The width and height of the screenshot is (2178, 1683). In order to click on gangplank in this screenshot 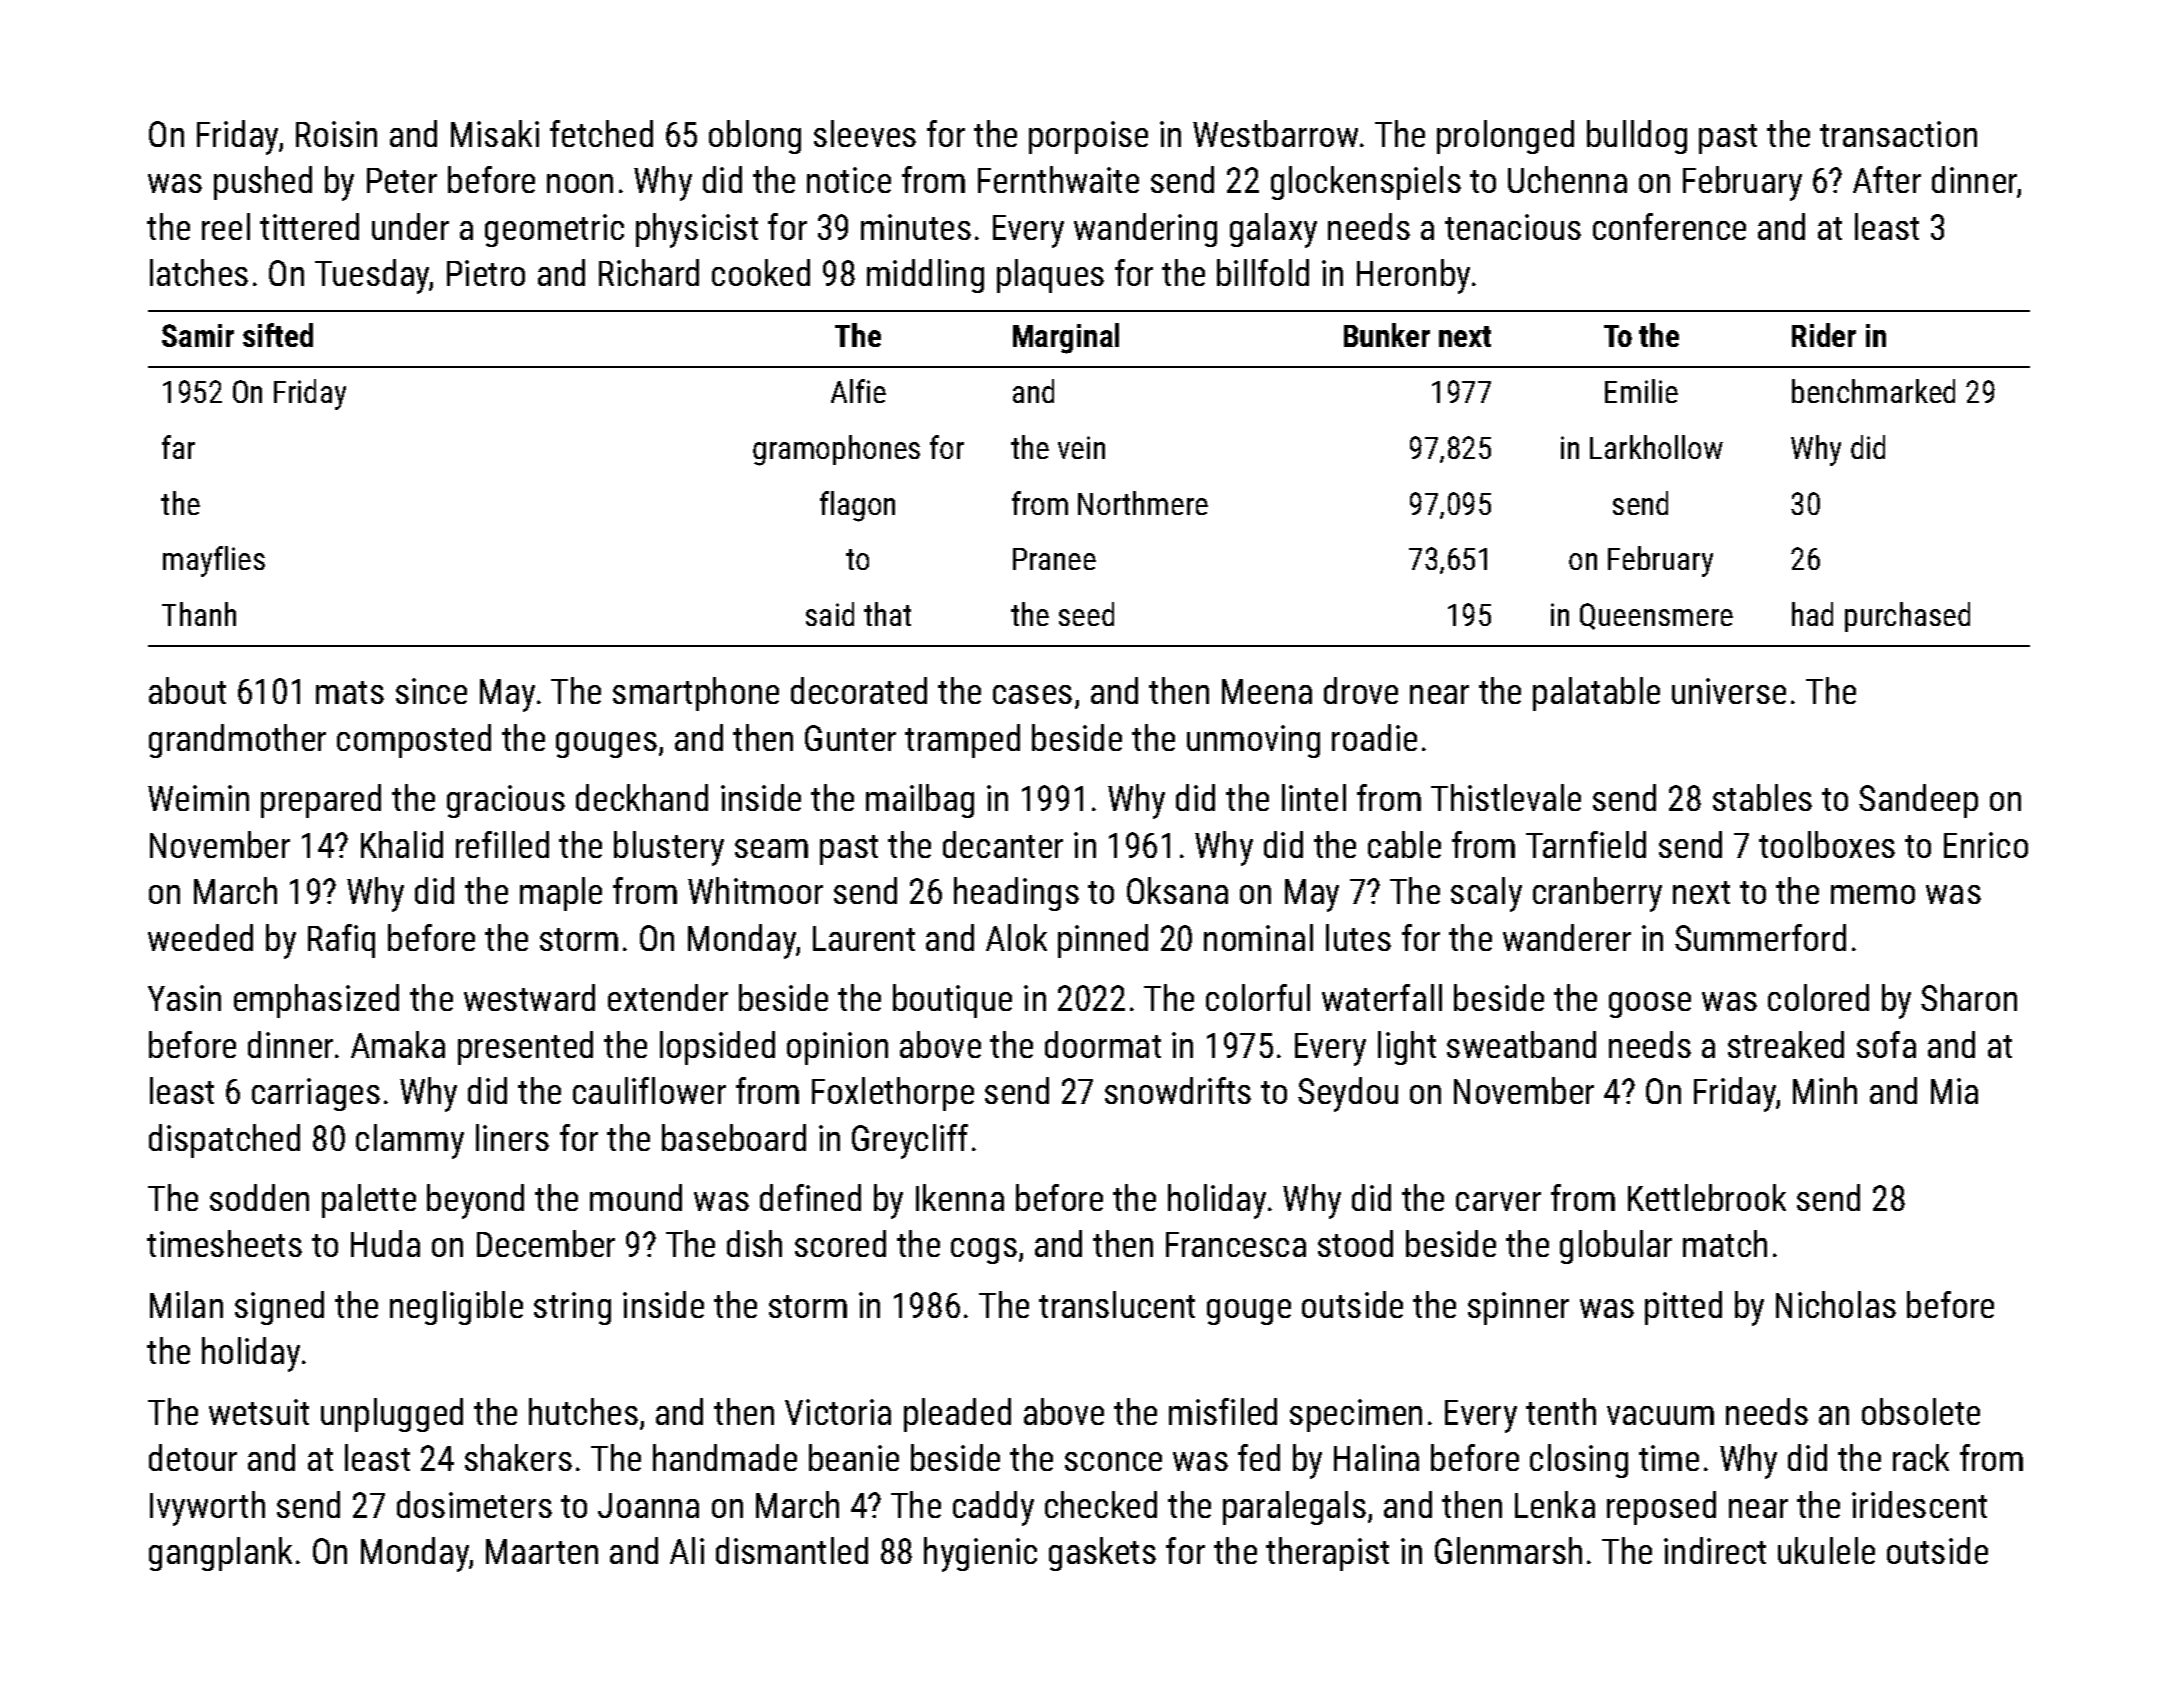, I will do `click(220, 1554)`.
